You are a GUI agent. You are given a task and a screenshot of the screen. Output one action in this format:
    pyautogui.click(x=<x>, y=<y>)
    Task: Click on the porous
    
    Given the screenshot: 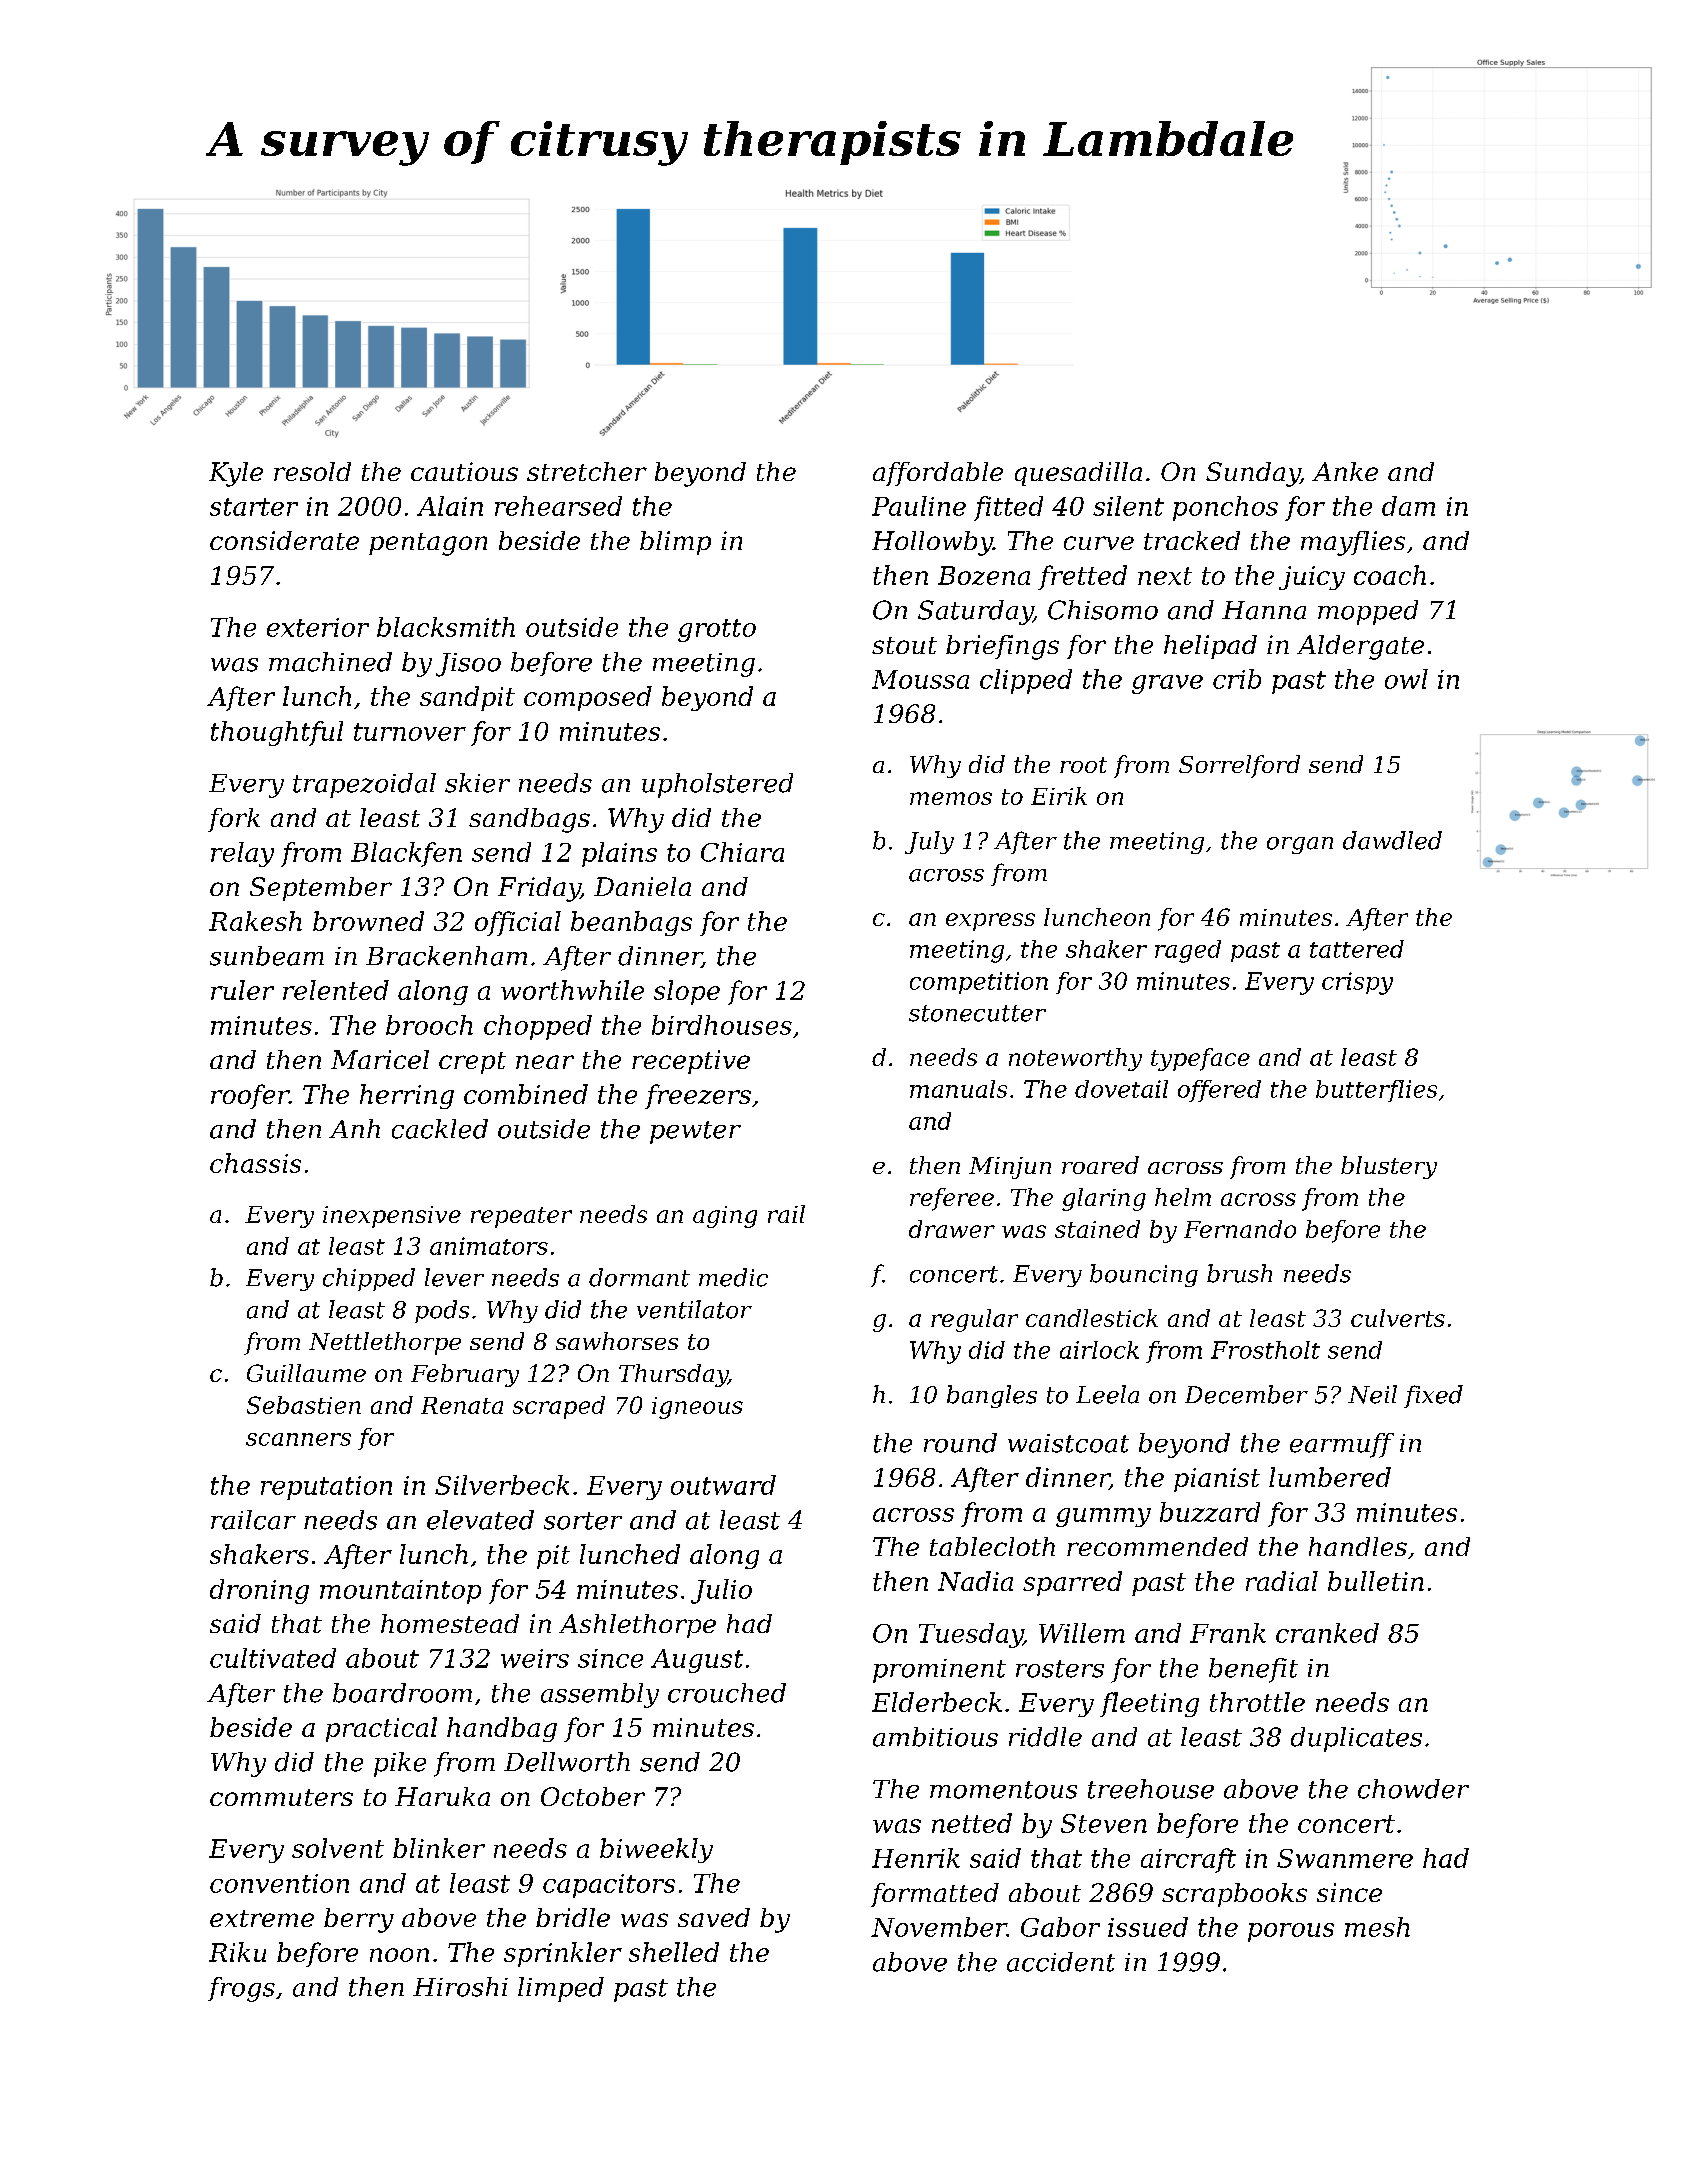 What is the action you would take?
    pyautogui.click(x=1291, y=1932)
